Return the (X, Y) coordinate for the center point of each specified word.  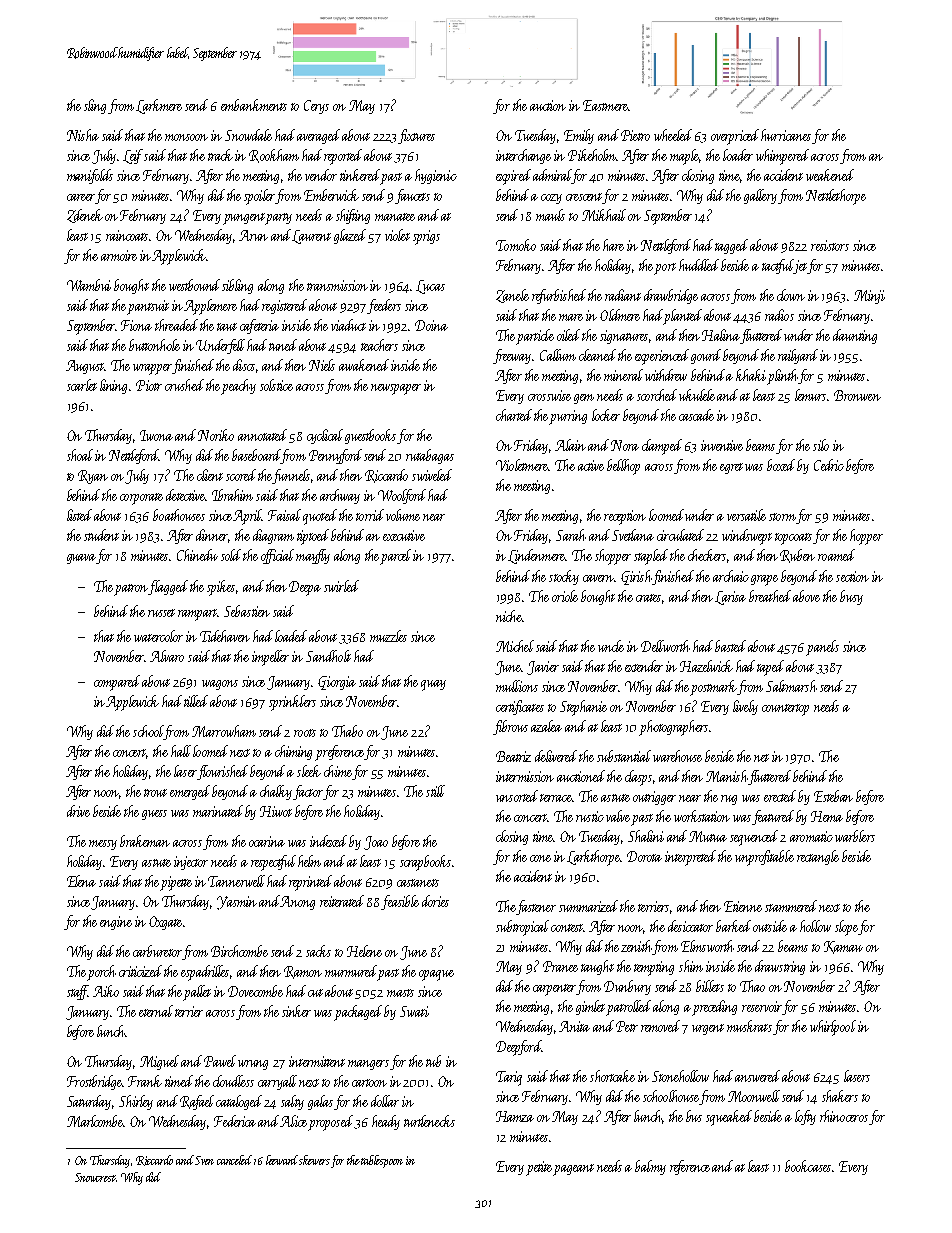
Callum (558, 355)
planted (683, 316)
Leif (133, 156)
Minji (869, 297)
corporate (141, 499)
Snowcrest (95, 1177)
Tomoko (516, 245)
